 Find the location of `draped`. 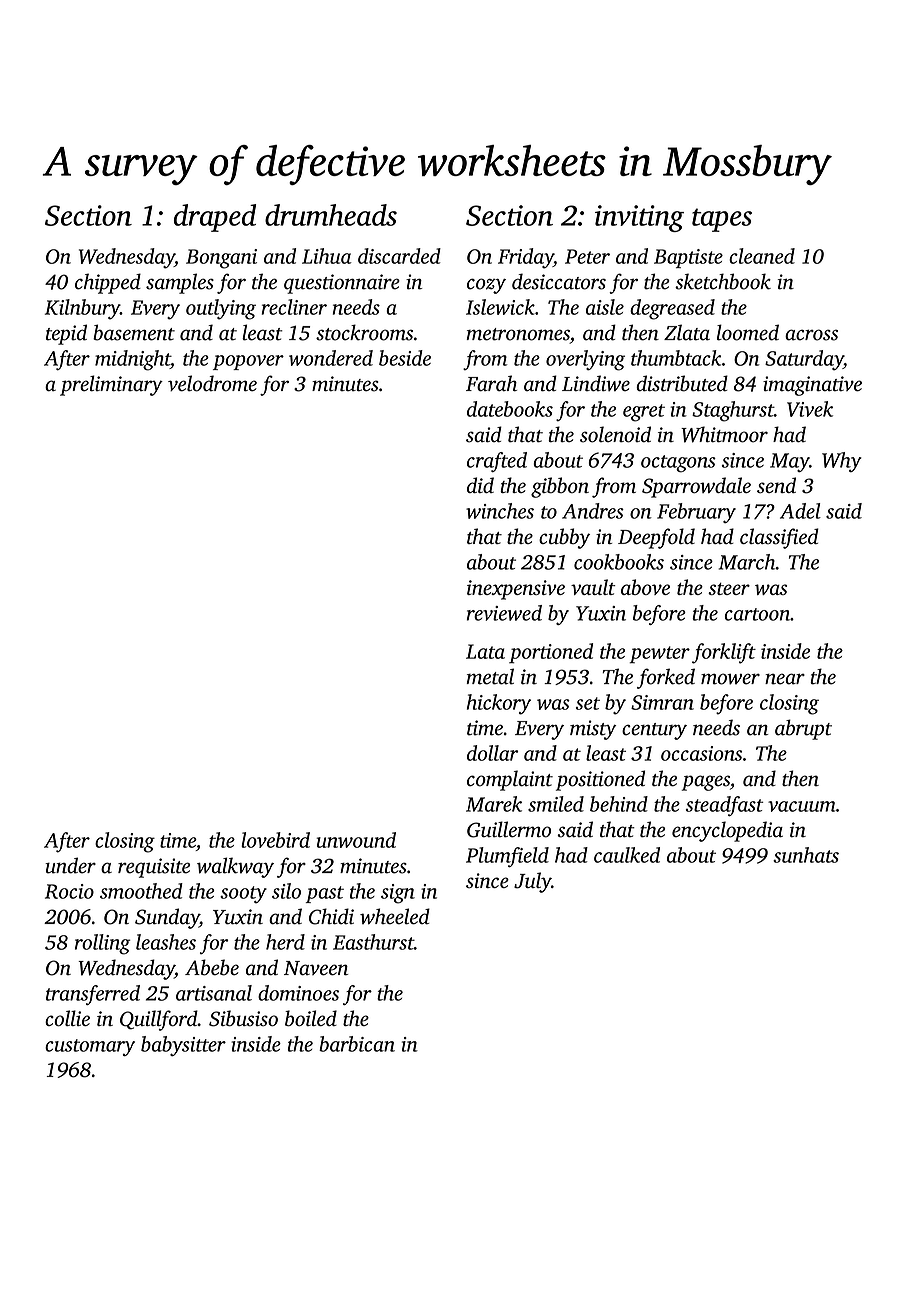

draped is located at coordinates (215, 218).
